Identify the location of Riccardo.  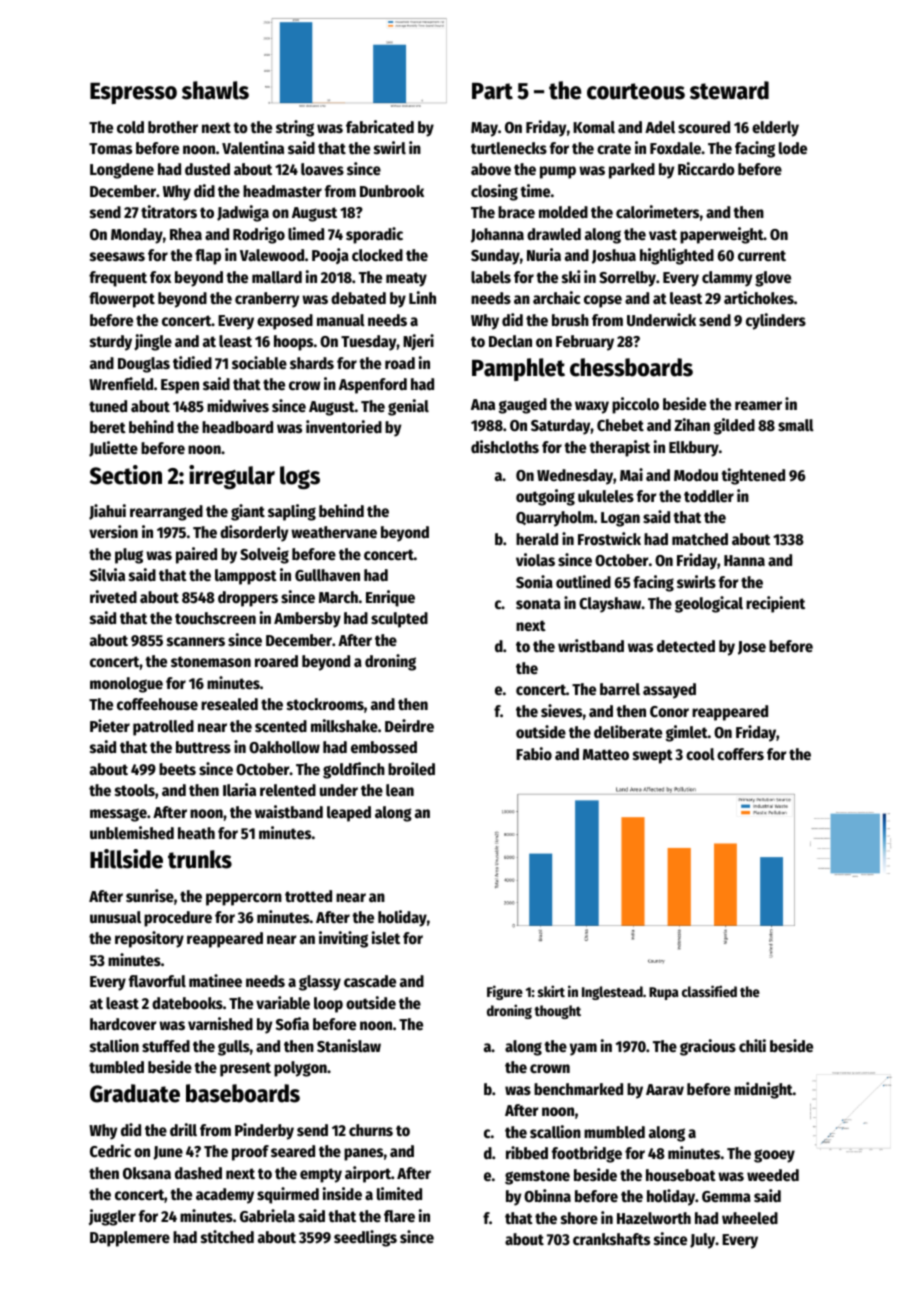
(706, 169).
